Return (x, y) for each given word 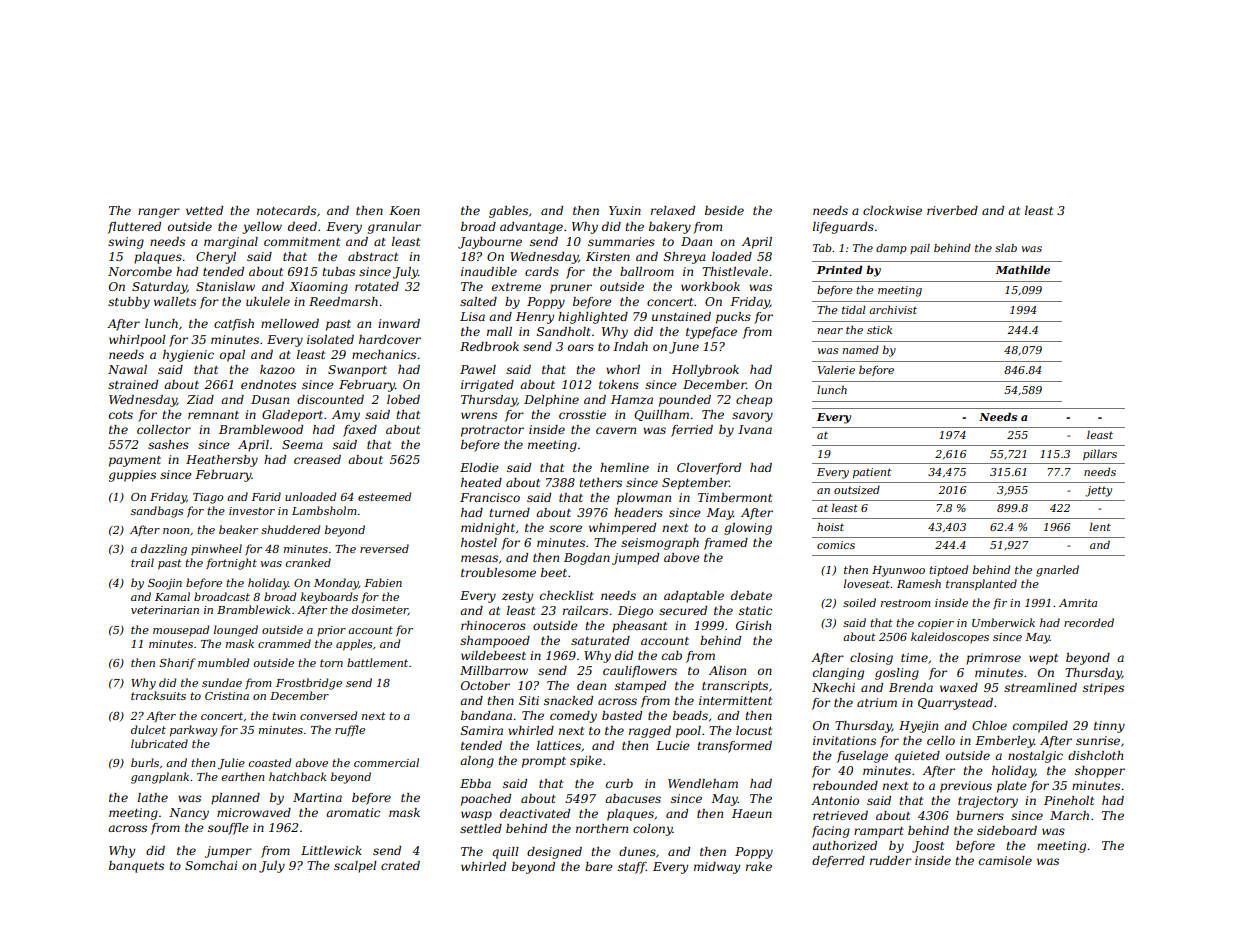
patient (872, 473)
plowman (644, 499)
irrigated (487, 386)
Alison (727, 670)
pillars (1100, 454)
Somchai (211, 865)
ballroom (647, 271)
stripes (1103, 689)
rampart (879, 832)
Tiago (208, 498)
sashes (168, 444)
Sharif (177, 663)
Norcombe (140, 271)
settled (481, 828)
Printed (840, 269)
